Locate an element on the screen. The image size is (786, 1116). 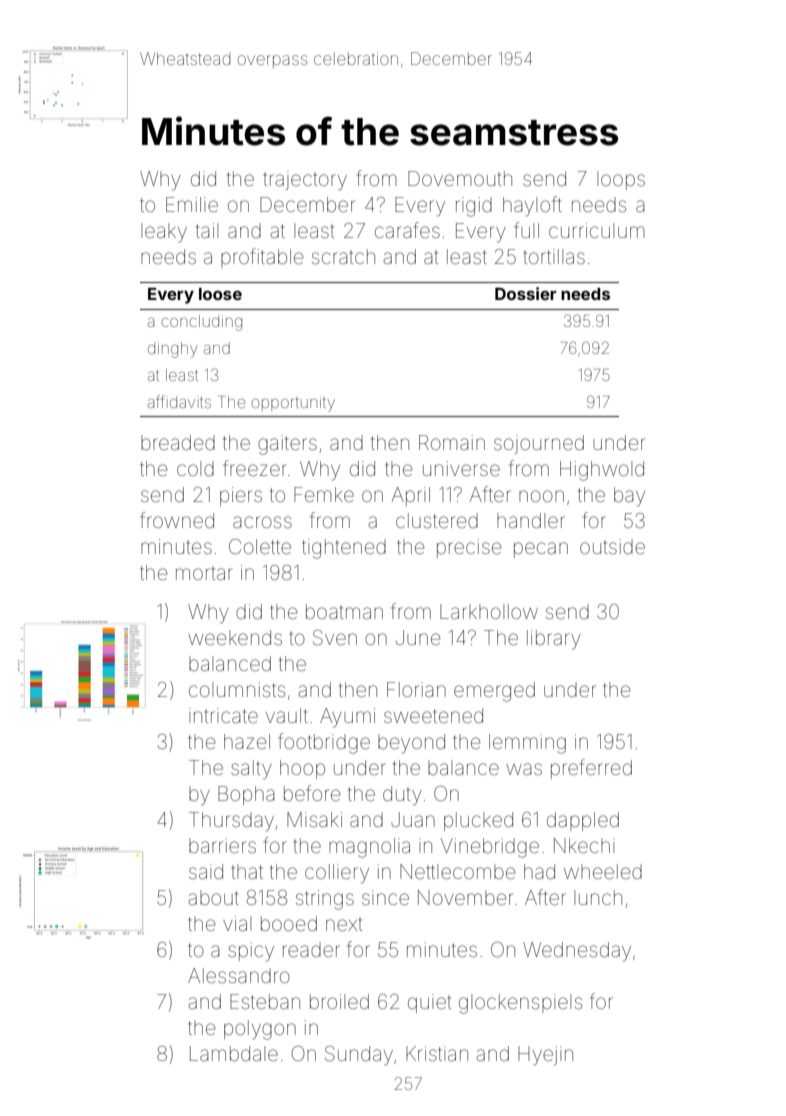
Kristian is located at coordinates (437, 1053).
